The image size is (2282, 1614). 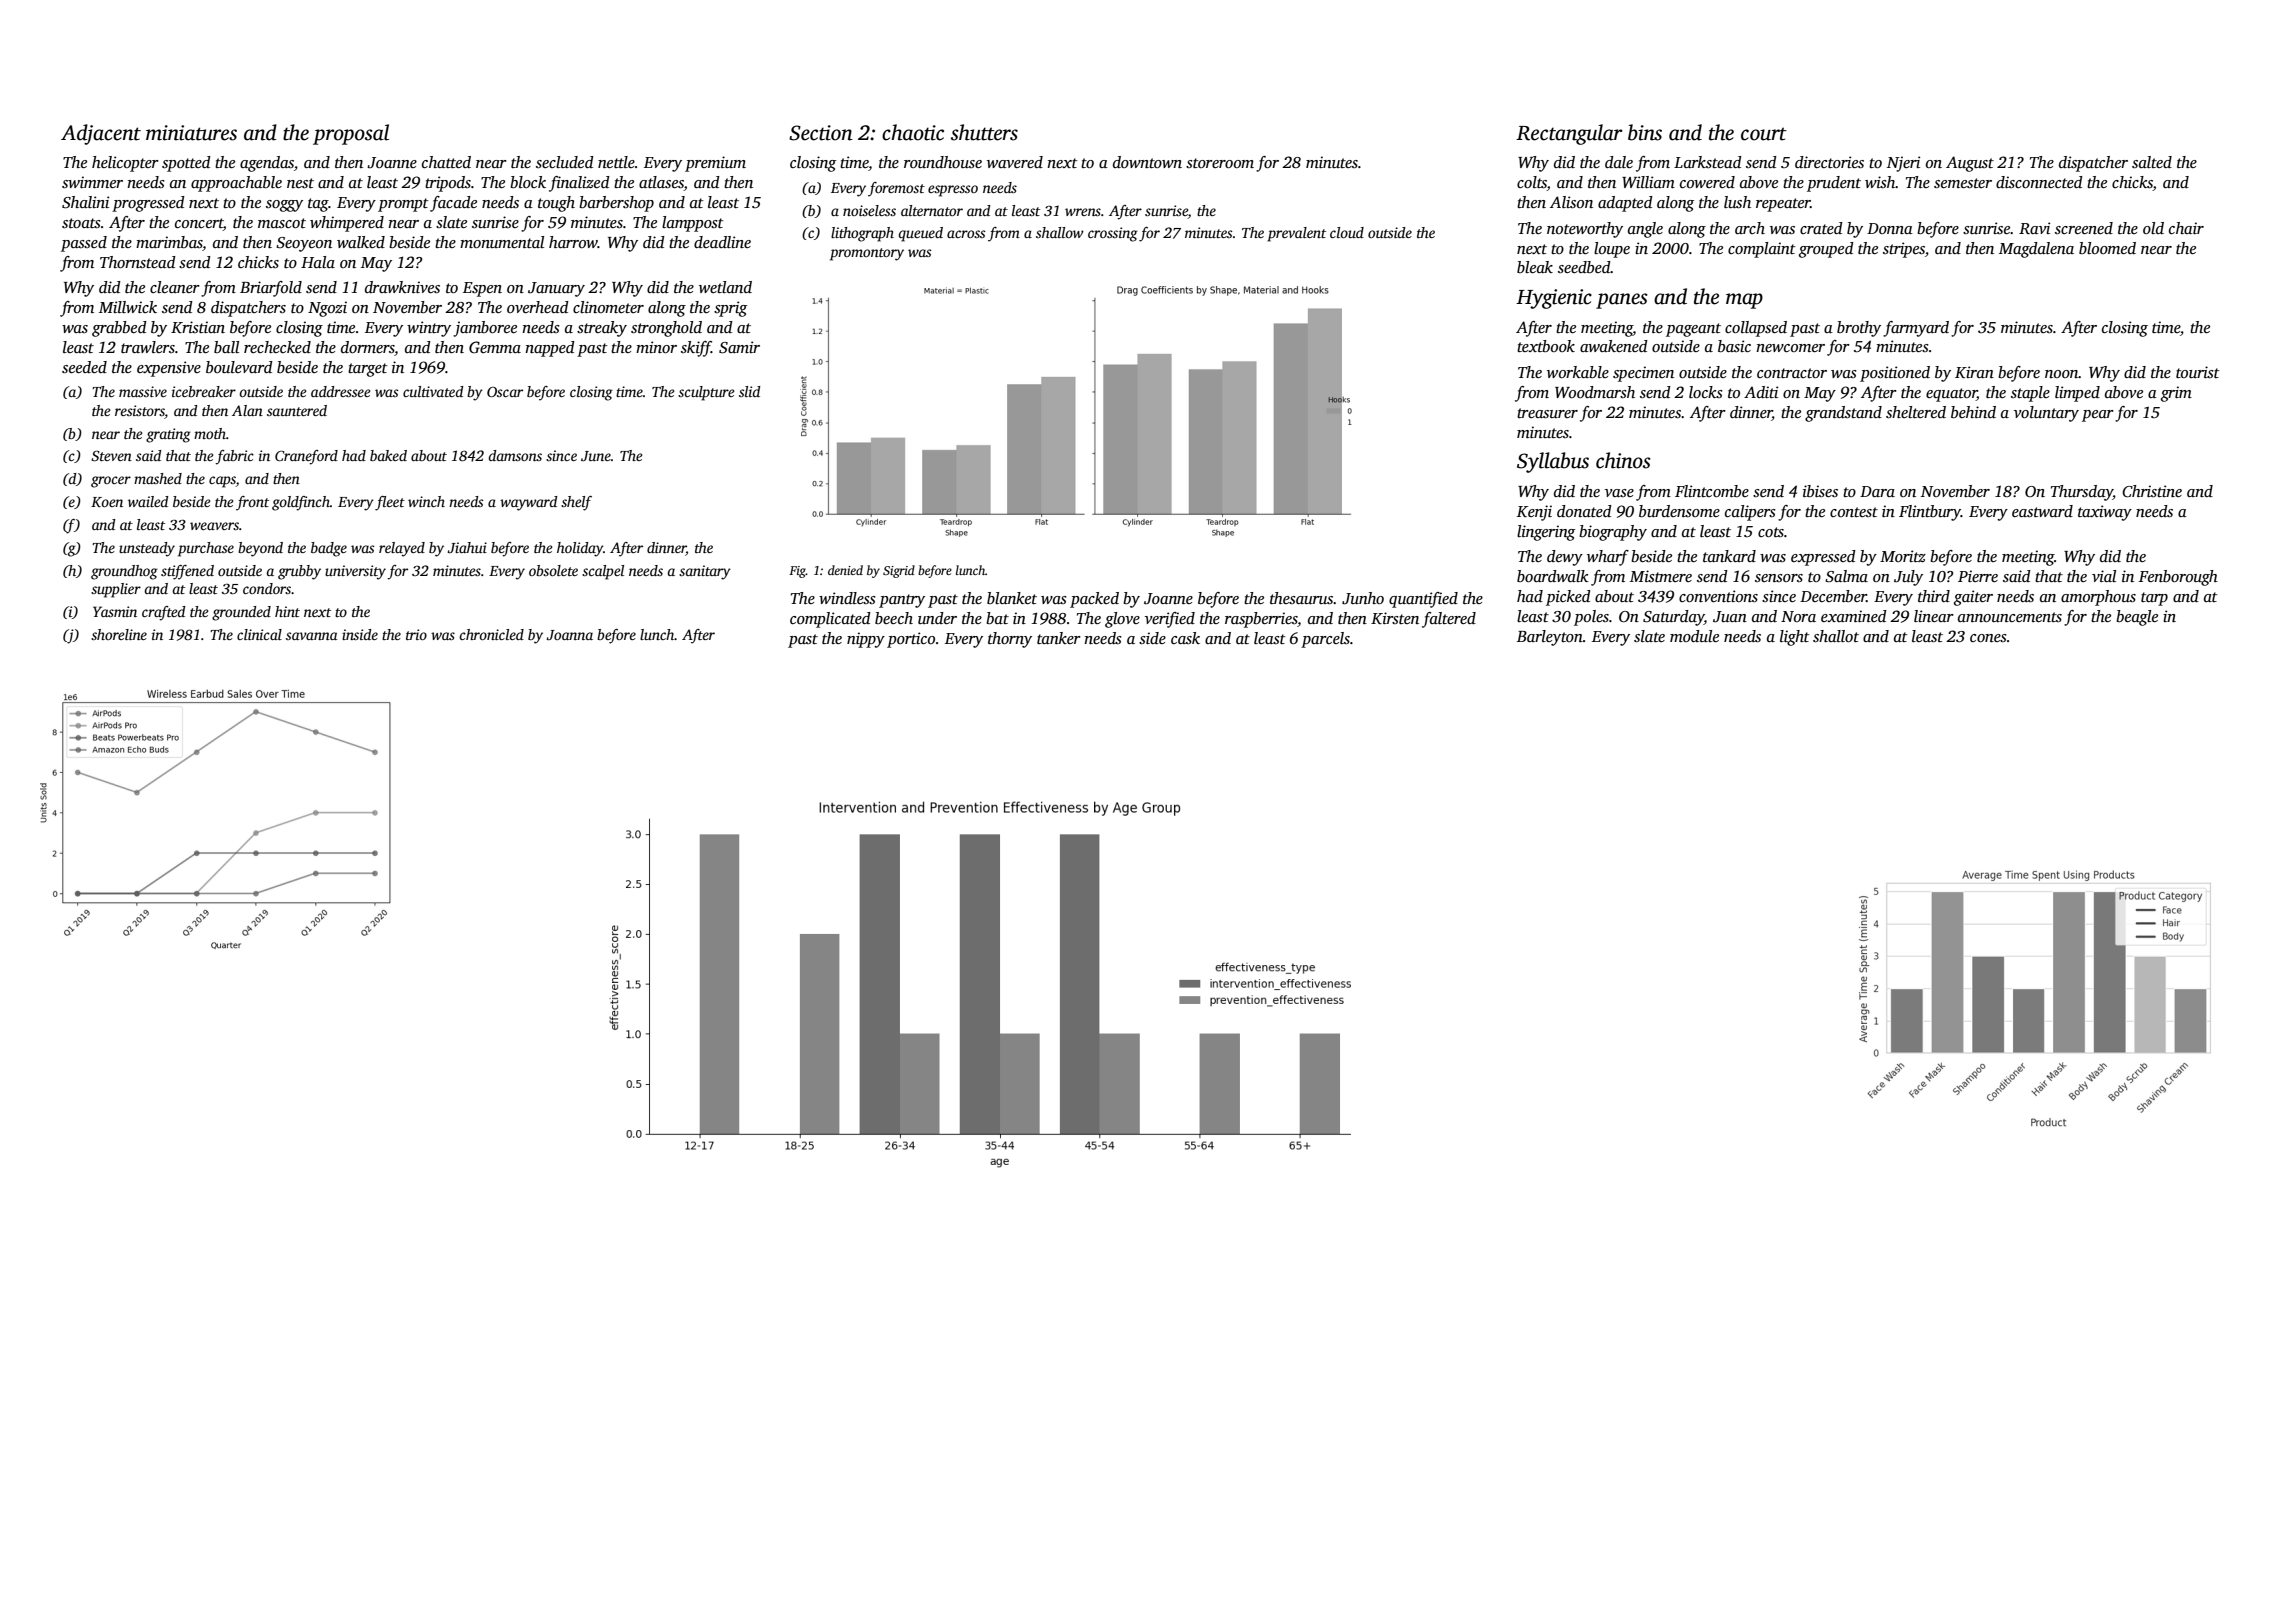 I want to click on third, so click(x=1934, y=596).
